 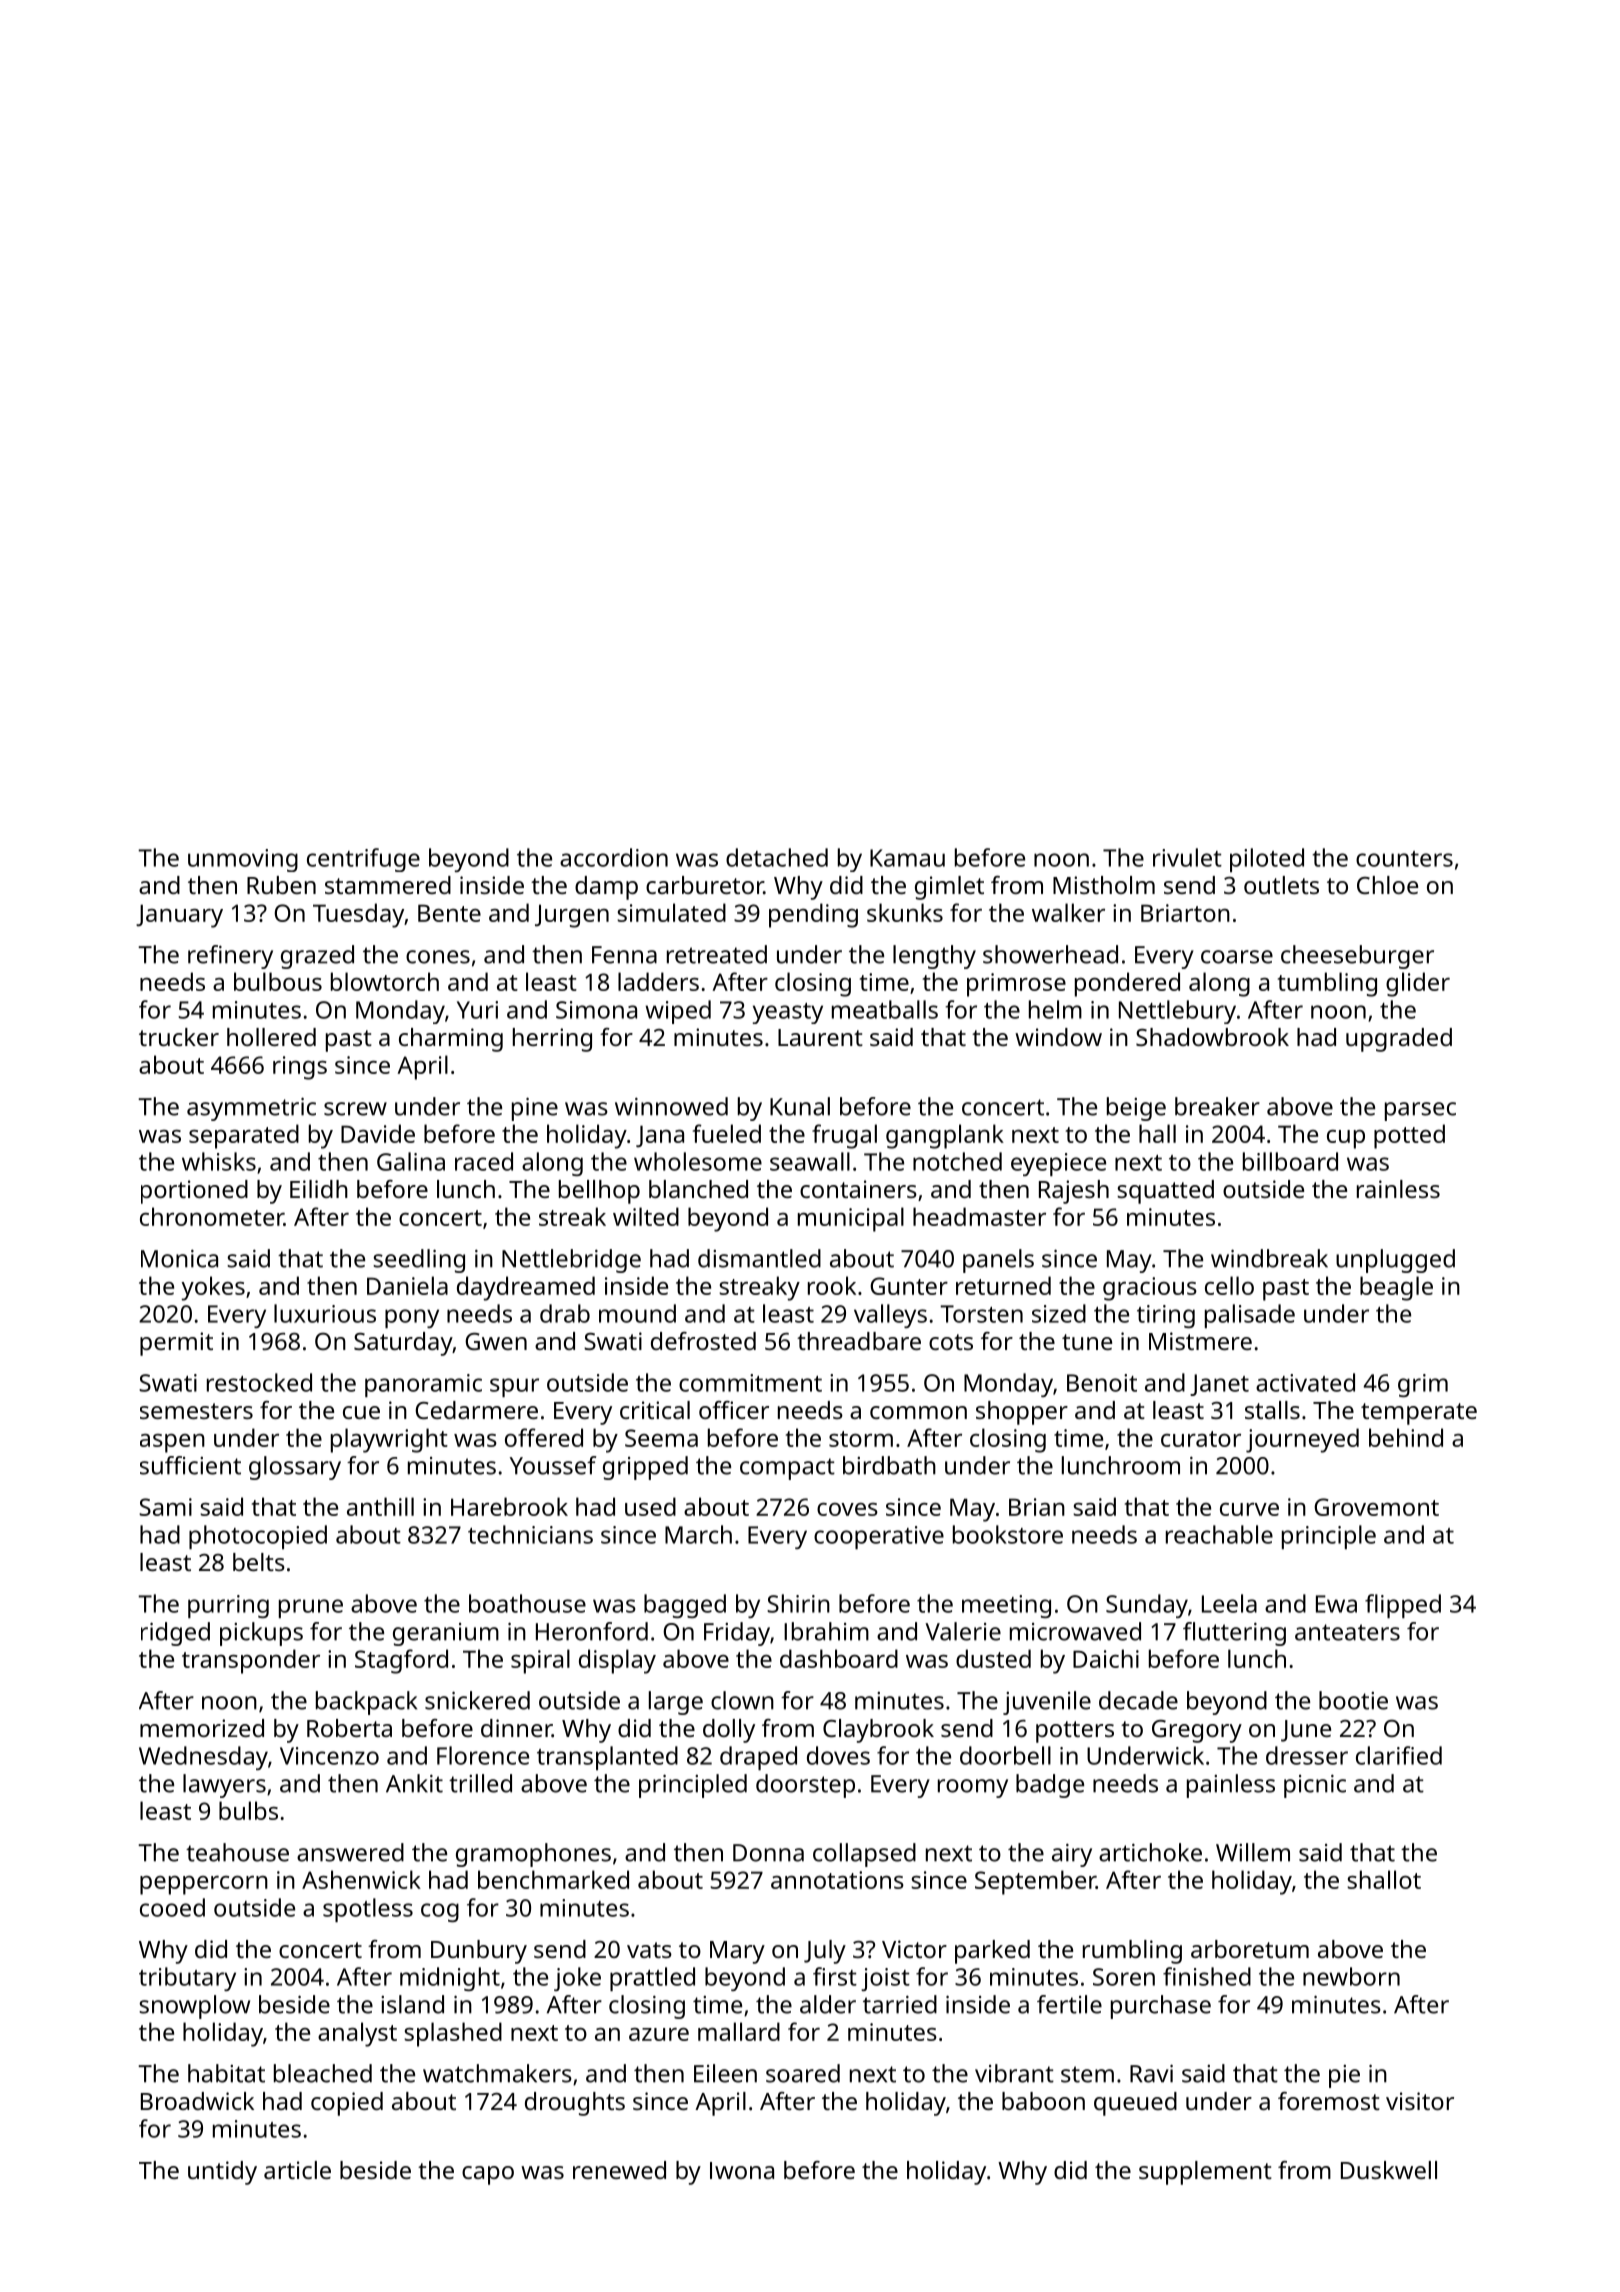 What do you see at coordinates (219, 1161) in the screenshot?
I see `whisks` at bounding box center [219, 1161].
